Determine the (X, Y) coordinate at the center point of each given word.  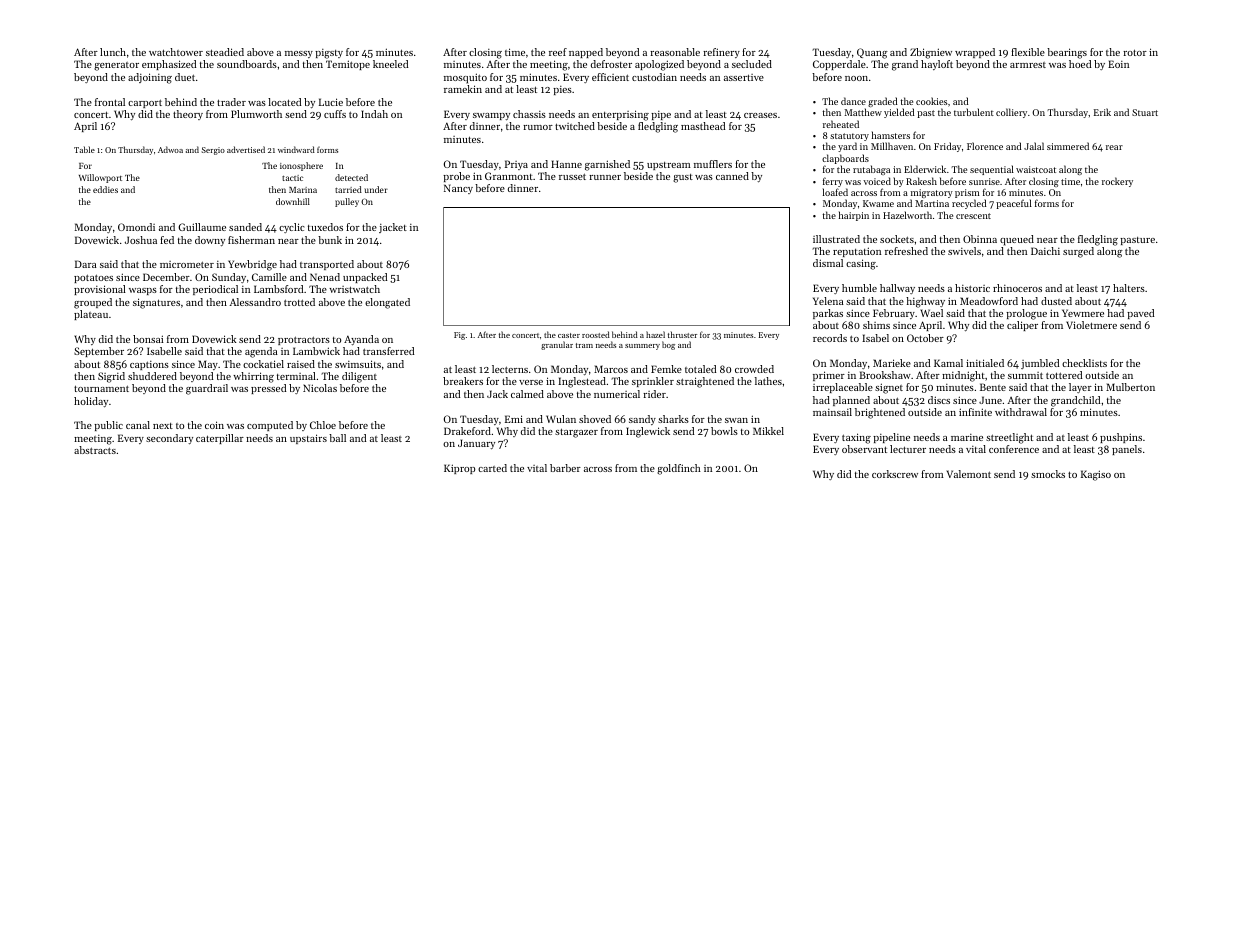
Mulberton (1130, 387)
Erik (1102, 112)
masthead (703, 126)
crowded (754, 369)
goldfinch (679, 469)
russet (572, 176)
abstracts (95, 450)
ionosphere (301, 166)
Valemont (968, 474)
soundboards (247, 64)
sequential (992, 170)
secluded (752, 64)
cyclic (291, 228)
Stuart (1145, 112)
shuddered (152, 376)
